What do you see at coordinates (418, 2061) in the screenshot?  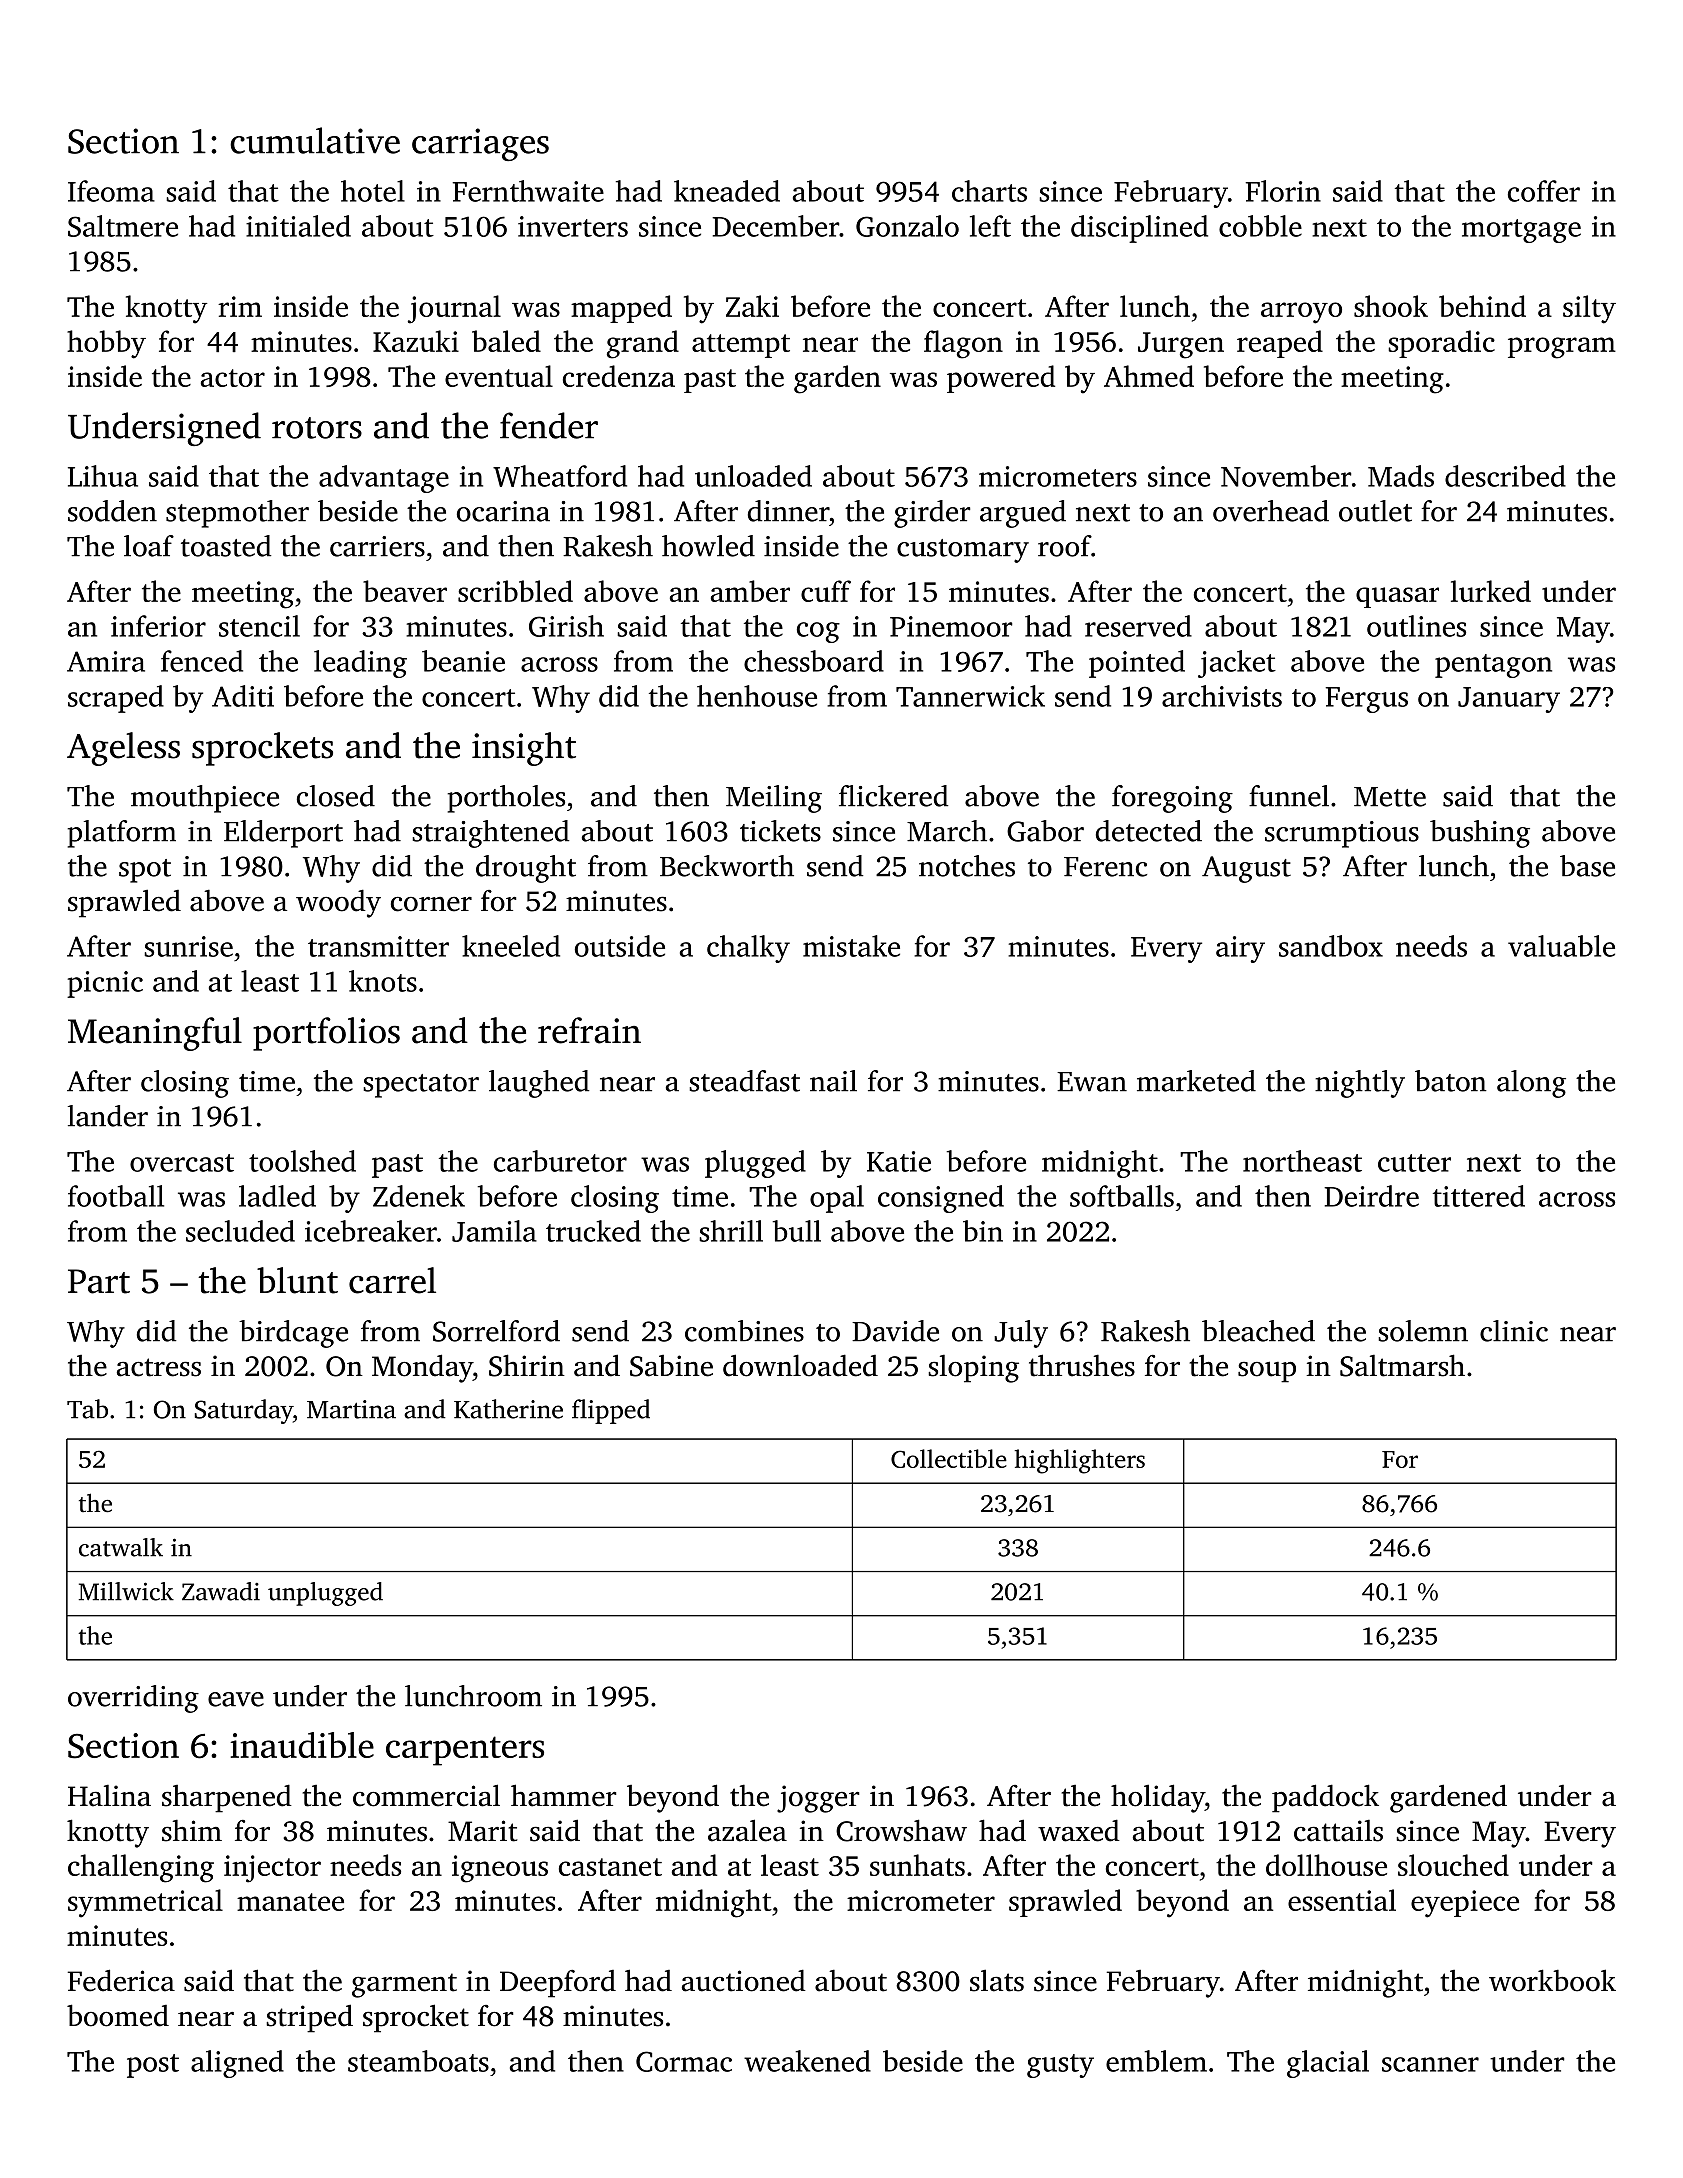 I see `steamboats` at bounding box center [418, 2061].
